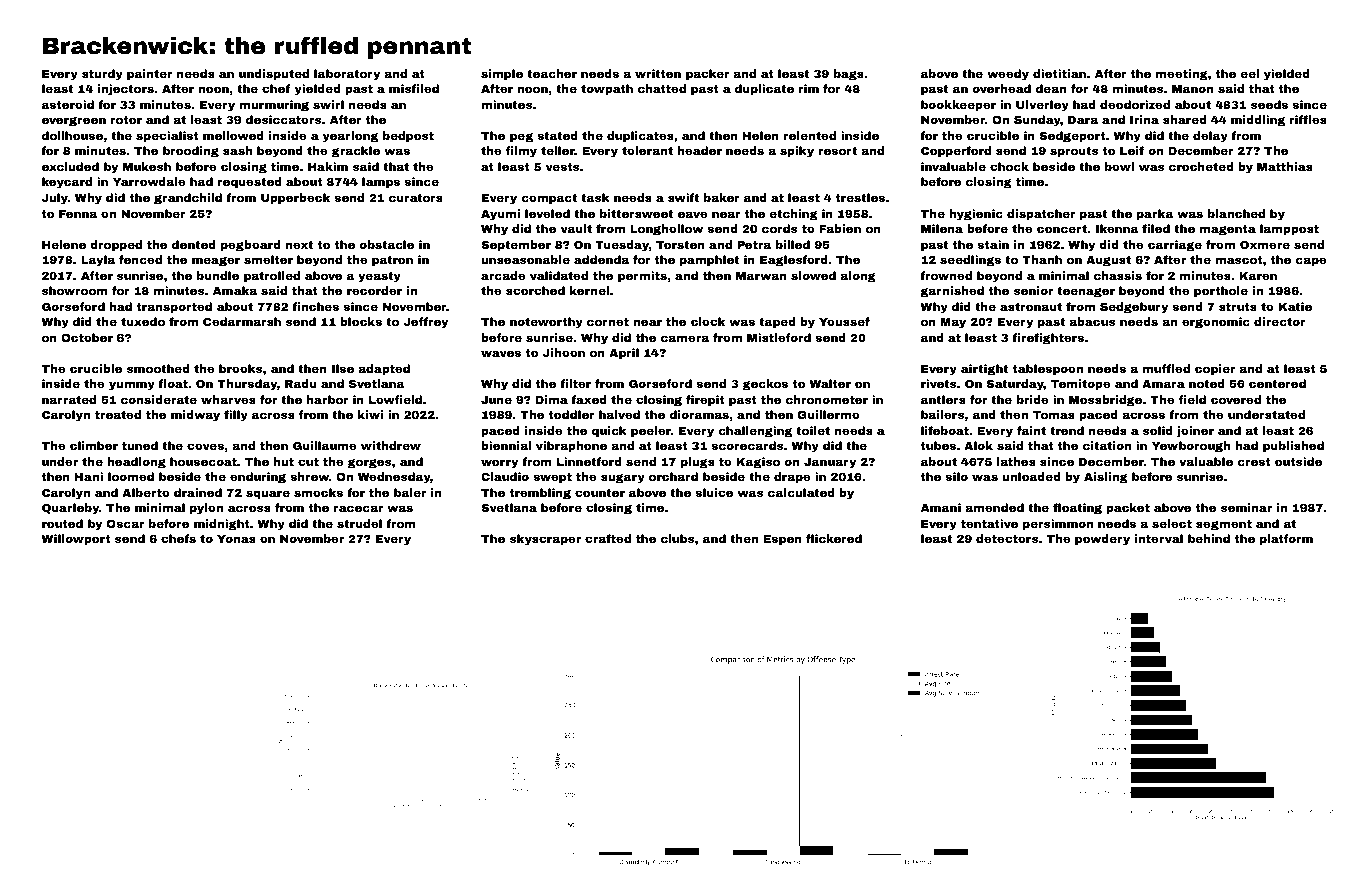  What do you see at coordinates (347, 75) in the image?
I see `laboratory` at bounding box center [347, 75].
